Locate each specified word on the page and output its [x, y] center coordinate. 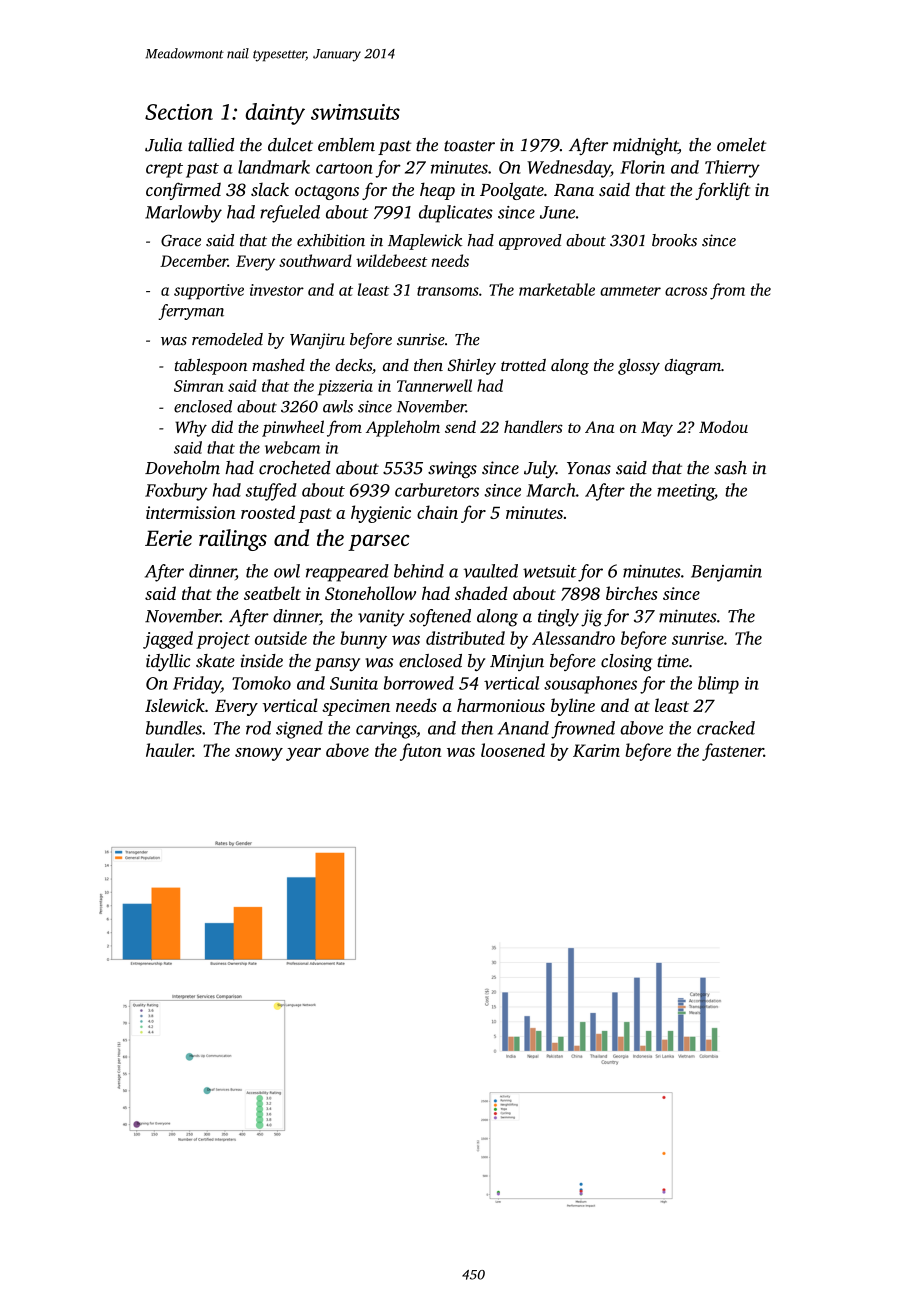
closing [627, 662]
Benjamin [726, 573]
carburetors [437, 490]
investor [277, 290]
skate [215, 661]
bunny [363, 640]
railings [233, 540]
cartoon [344, 168]
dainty [275, 114]
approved [530, 242]
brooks [674, 240]
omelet [741, 145]
